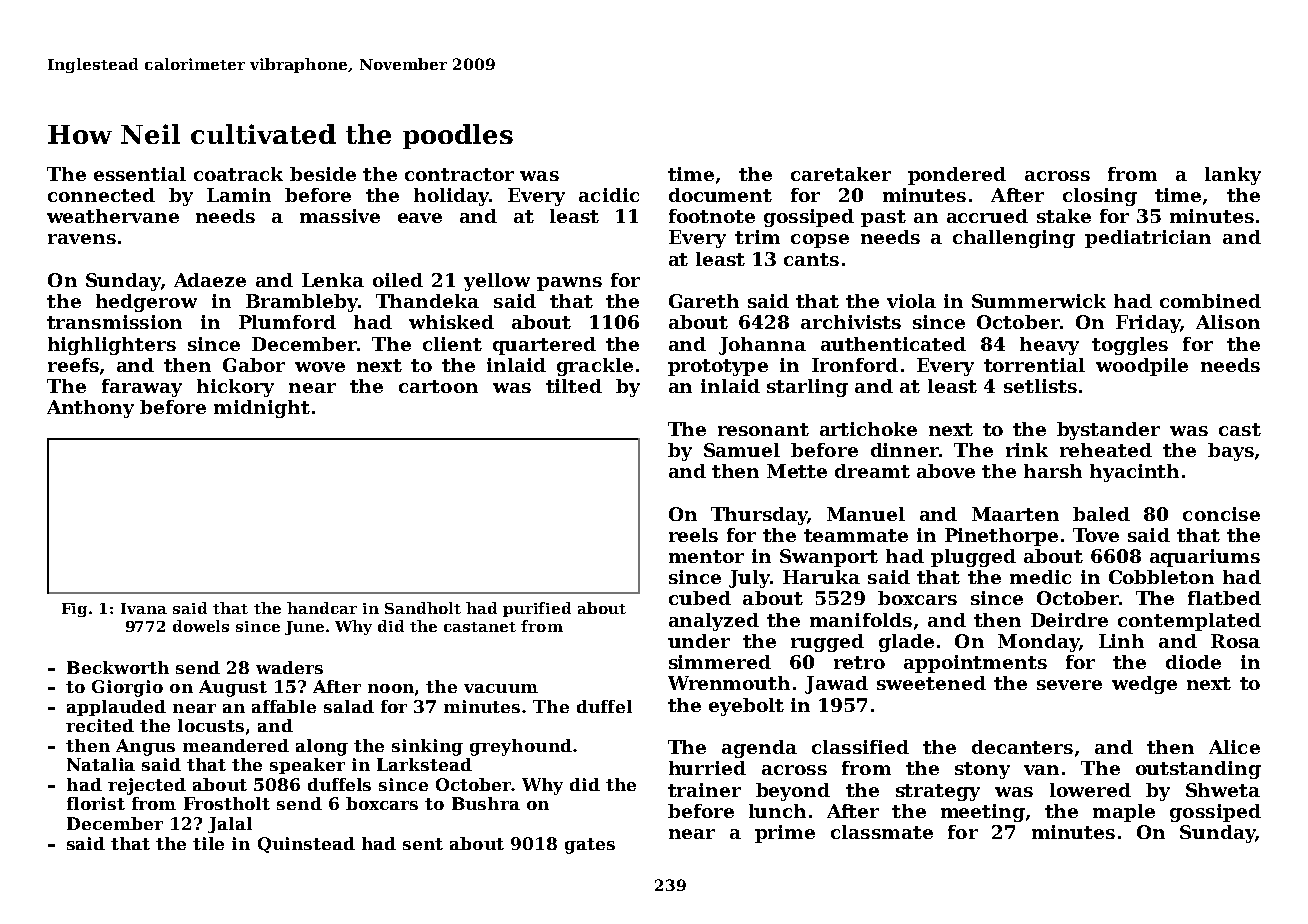 This screenshot has width=1308, height=924. Describe the element at coordinates (1234, 747) in the screenshot. I see `Alice` at that location.
